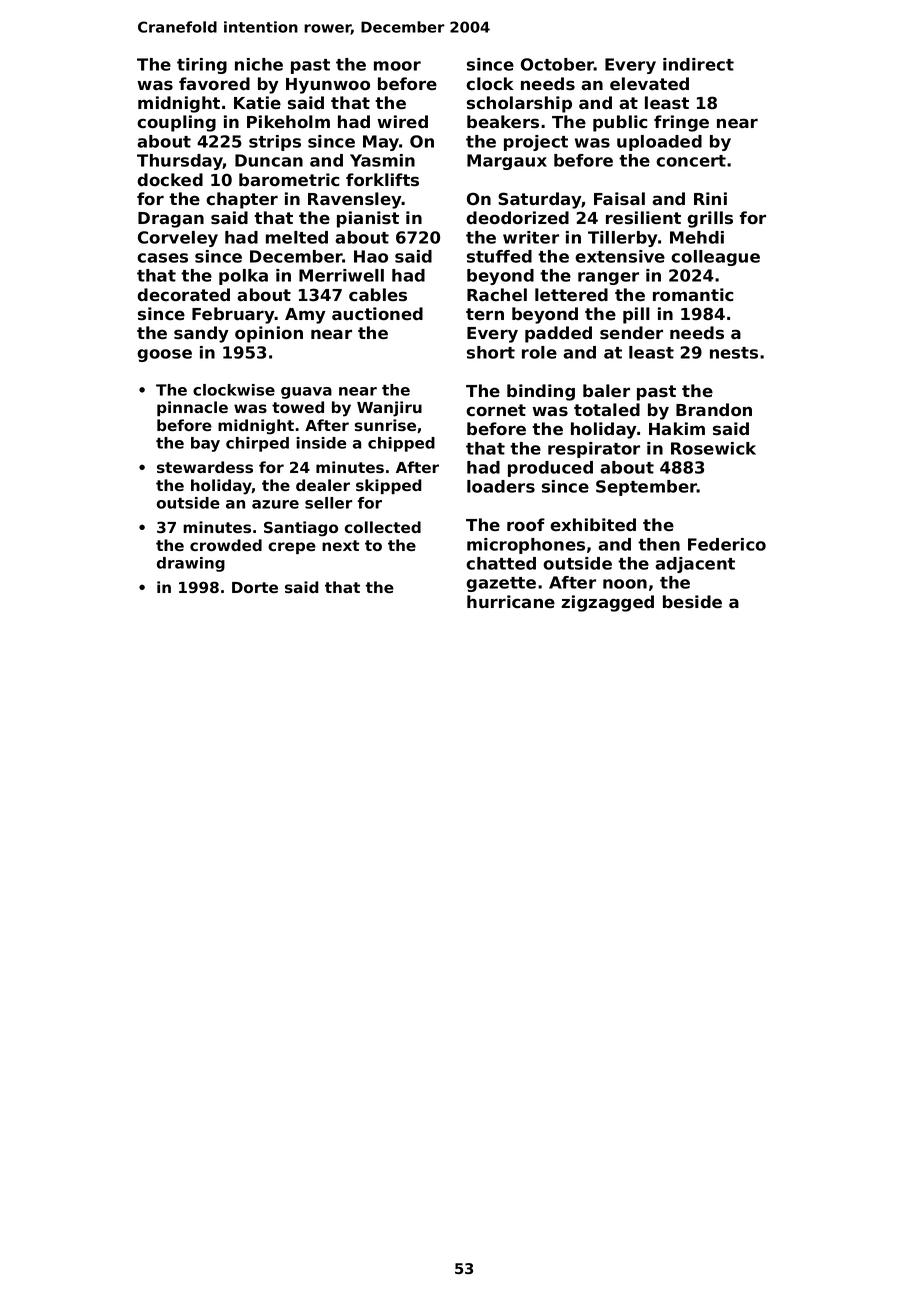 The height and width of the screenshot is (1316, 908). I want to click on Rini, so click(710, 198).
